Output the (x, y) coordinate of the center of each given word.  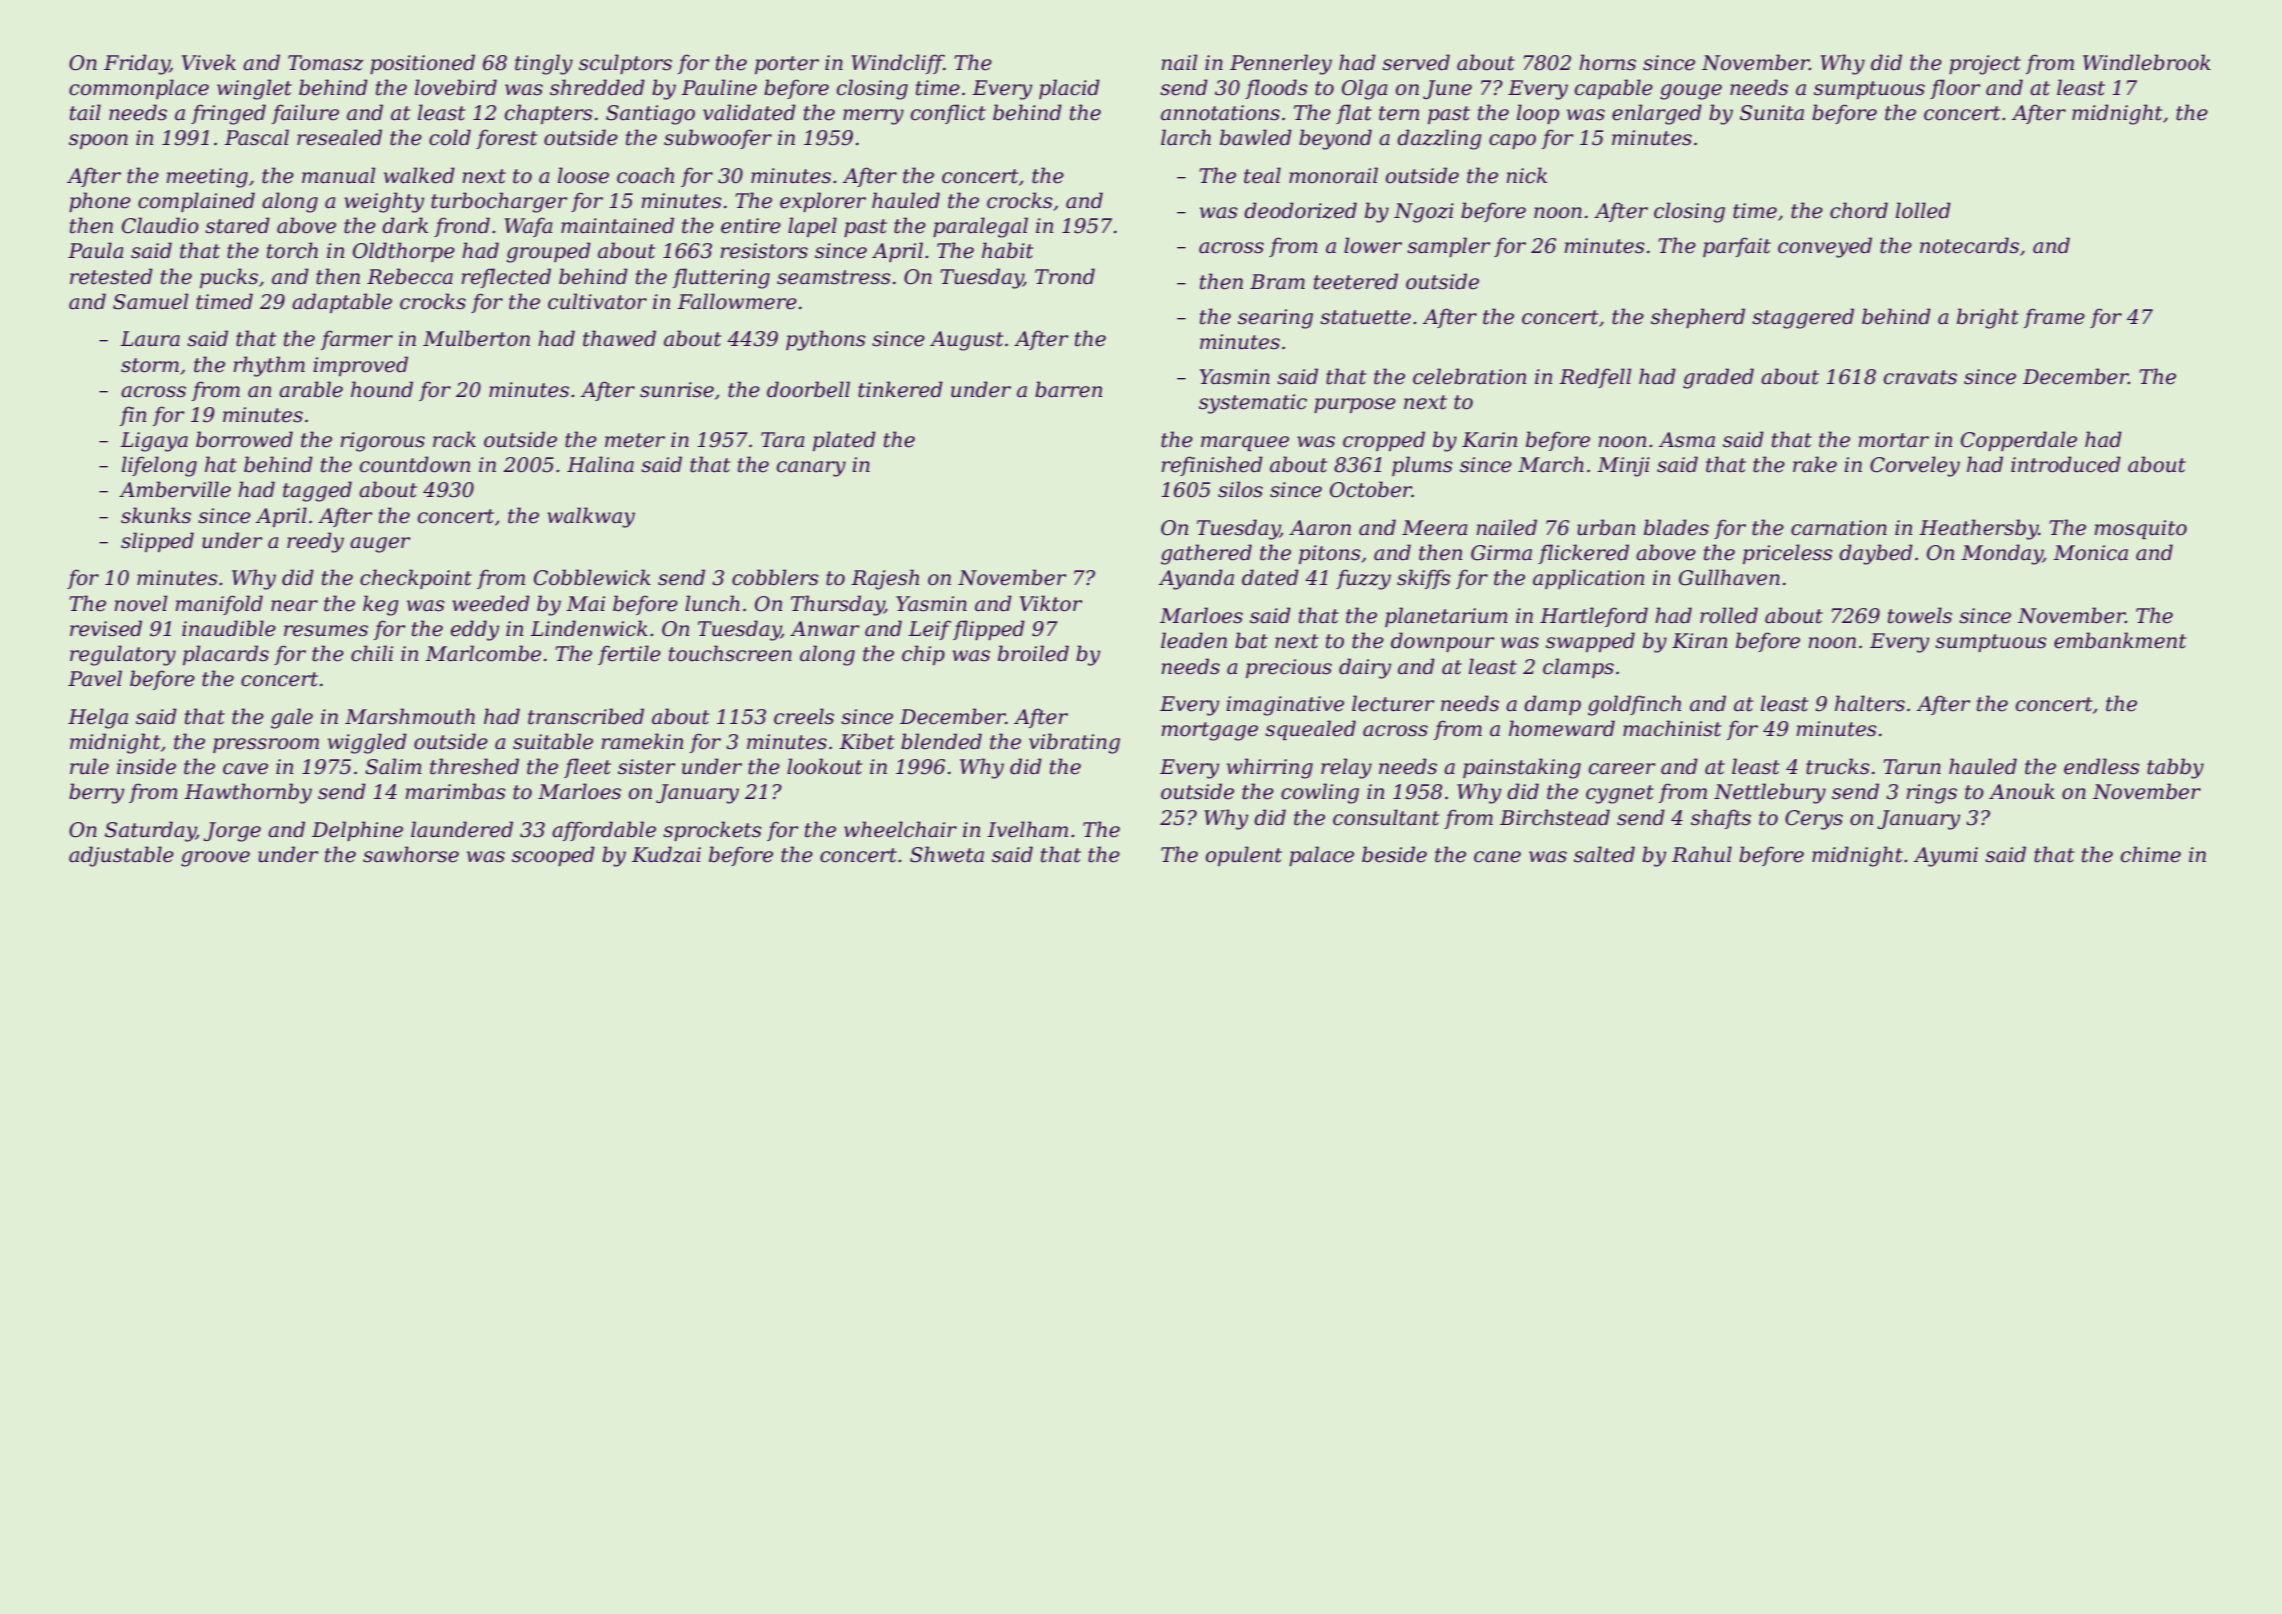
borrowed (244, 439)
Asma (1687, 440)
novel (140, 603)
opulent (1244, 856)
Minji (1623, 467)
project (1985, 65)
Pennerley (1281, 64)
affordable (604, 831)
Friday (137, 64)
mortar (1893, 440)
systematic (1253, 404)
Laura (150, 339)
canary (811, 469)
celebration (1469, 376)
